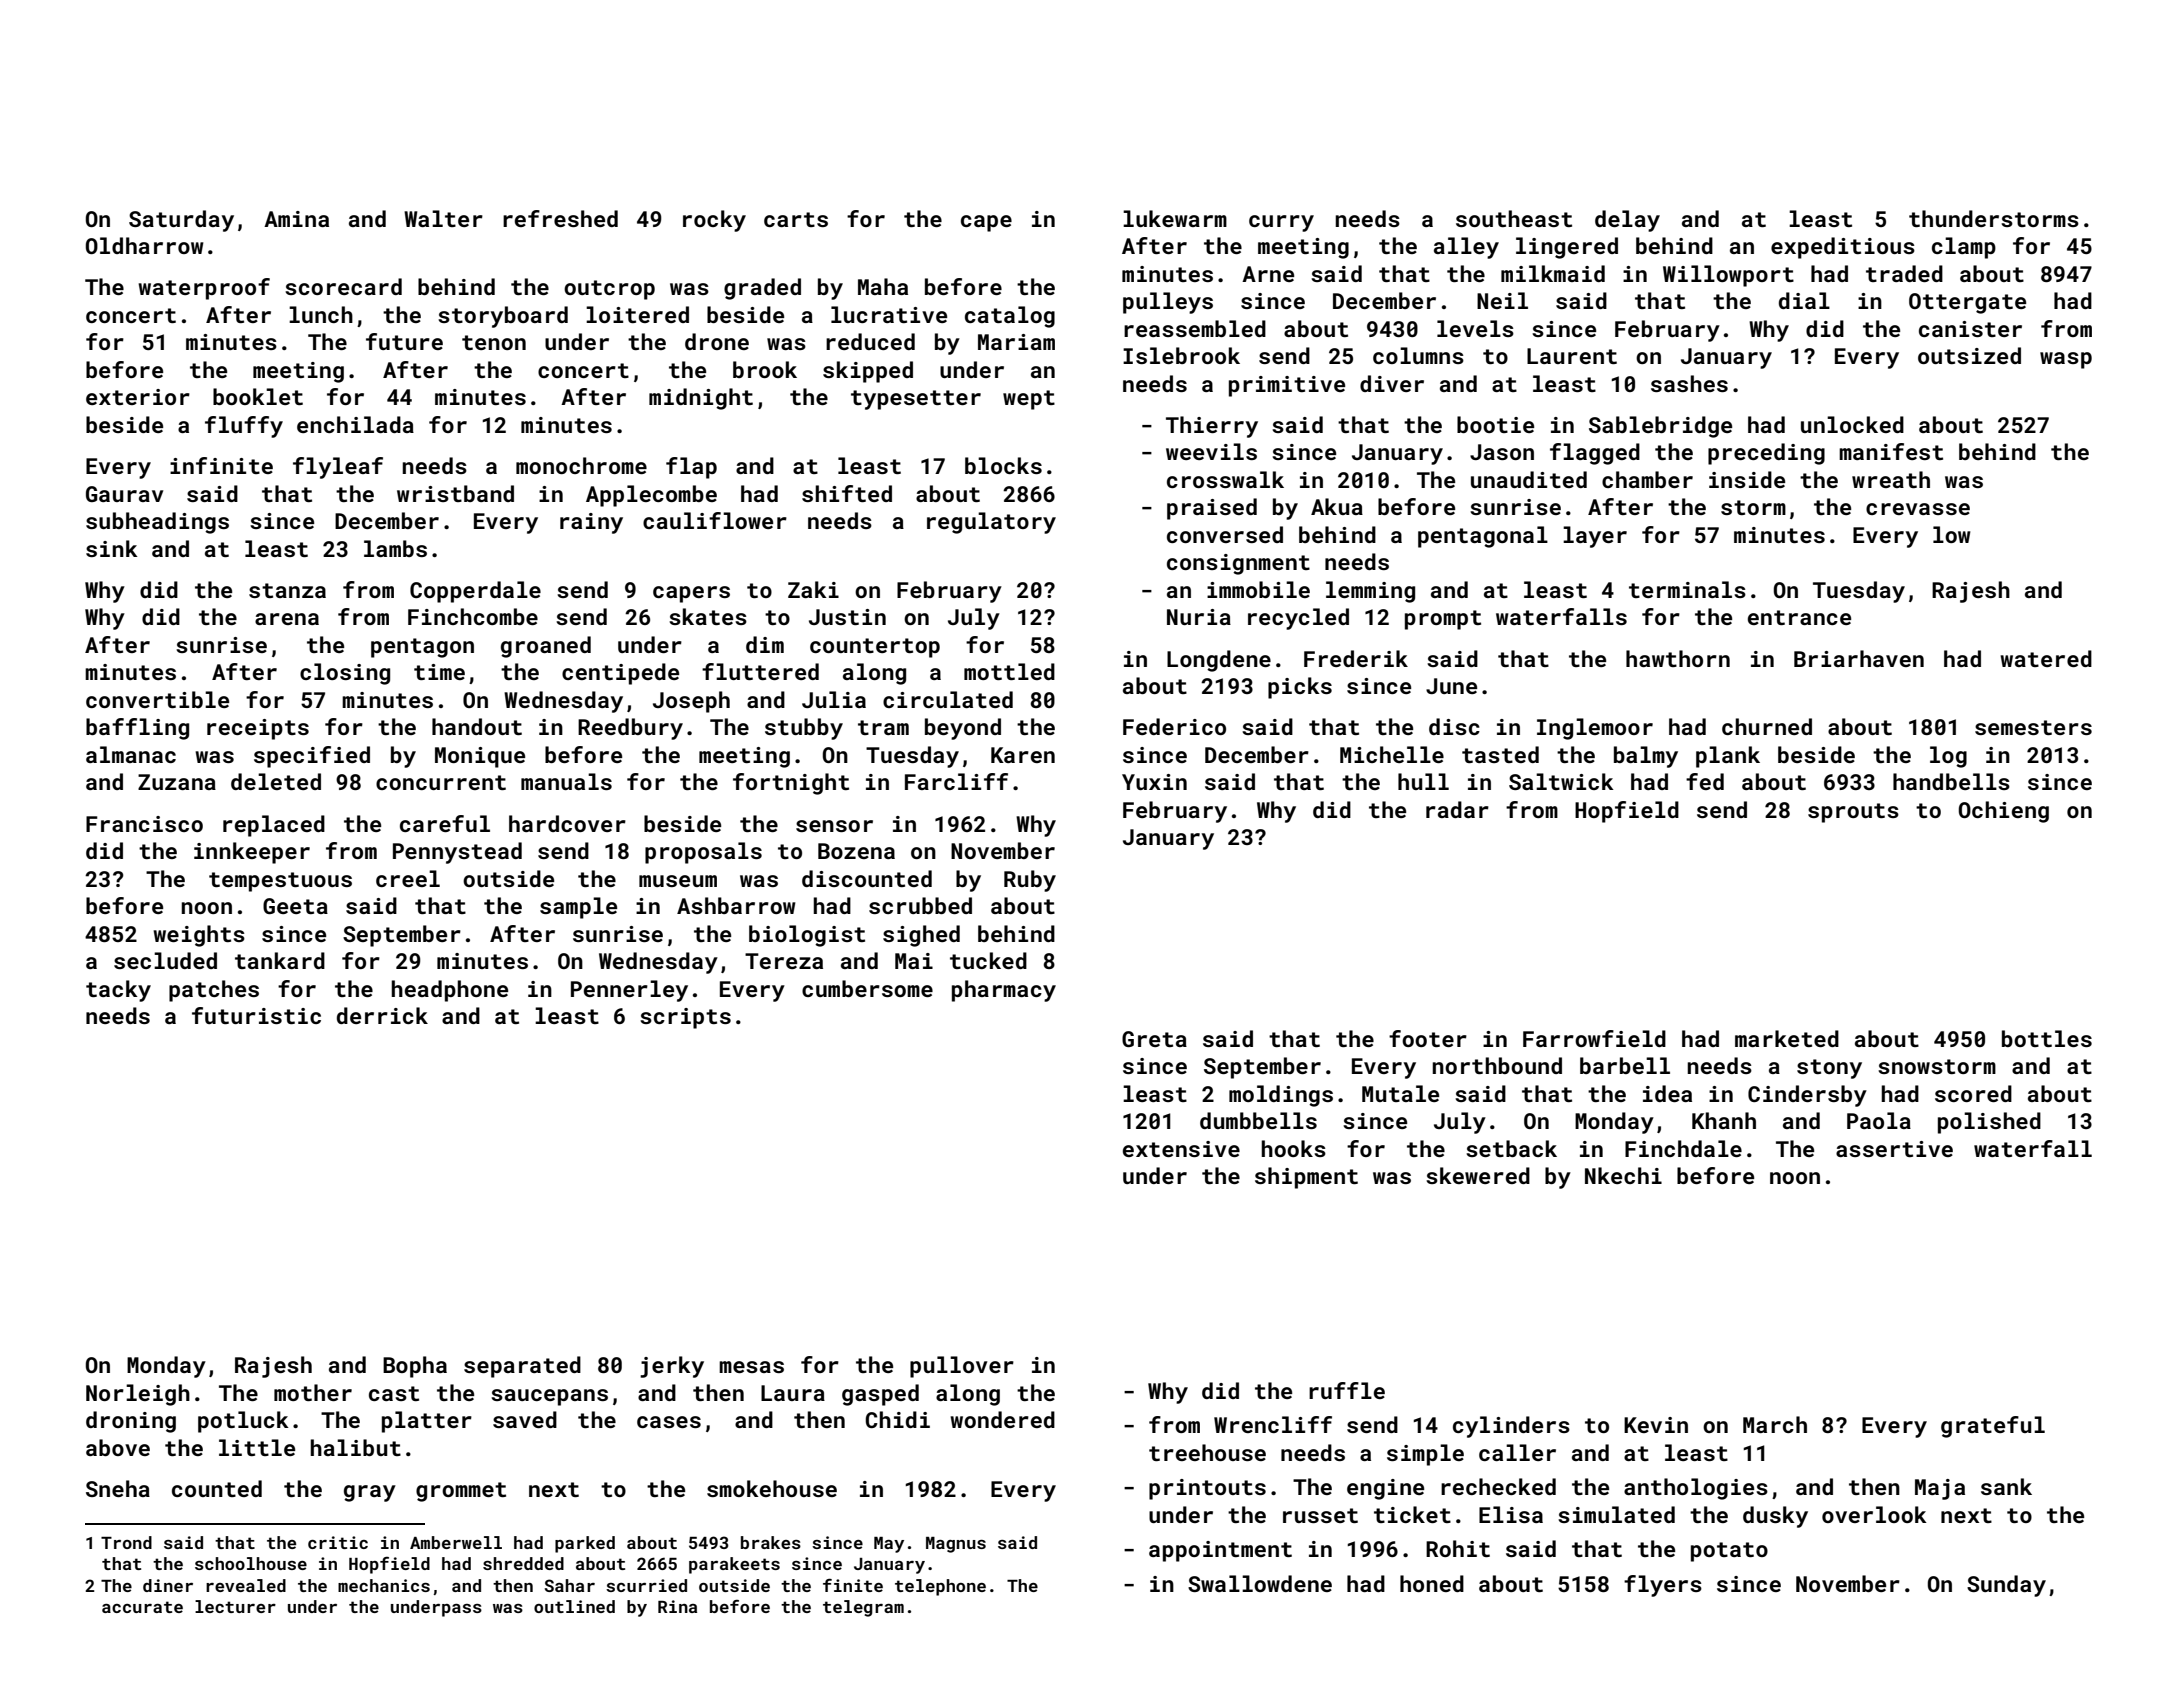 Image resolution: width=2178 pixels, height=1683 pixels. What do you see at coordinates (2066, 360) in the screenshot?
I see `wasp` at bounding box center [2066, 360].
